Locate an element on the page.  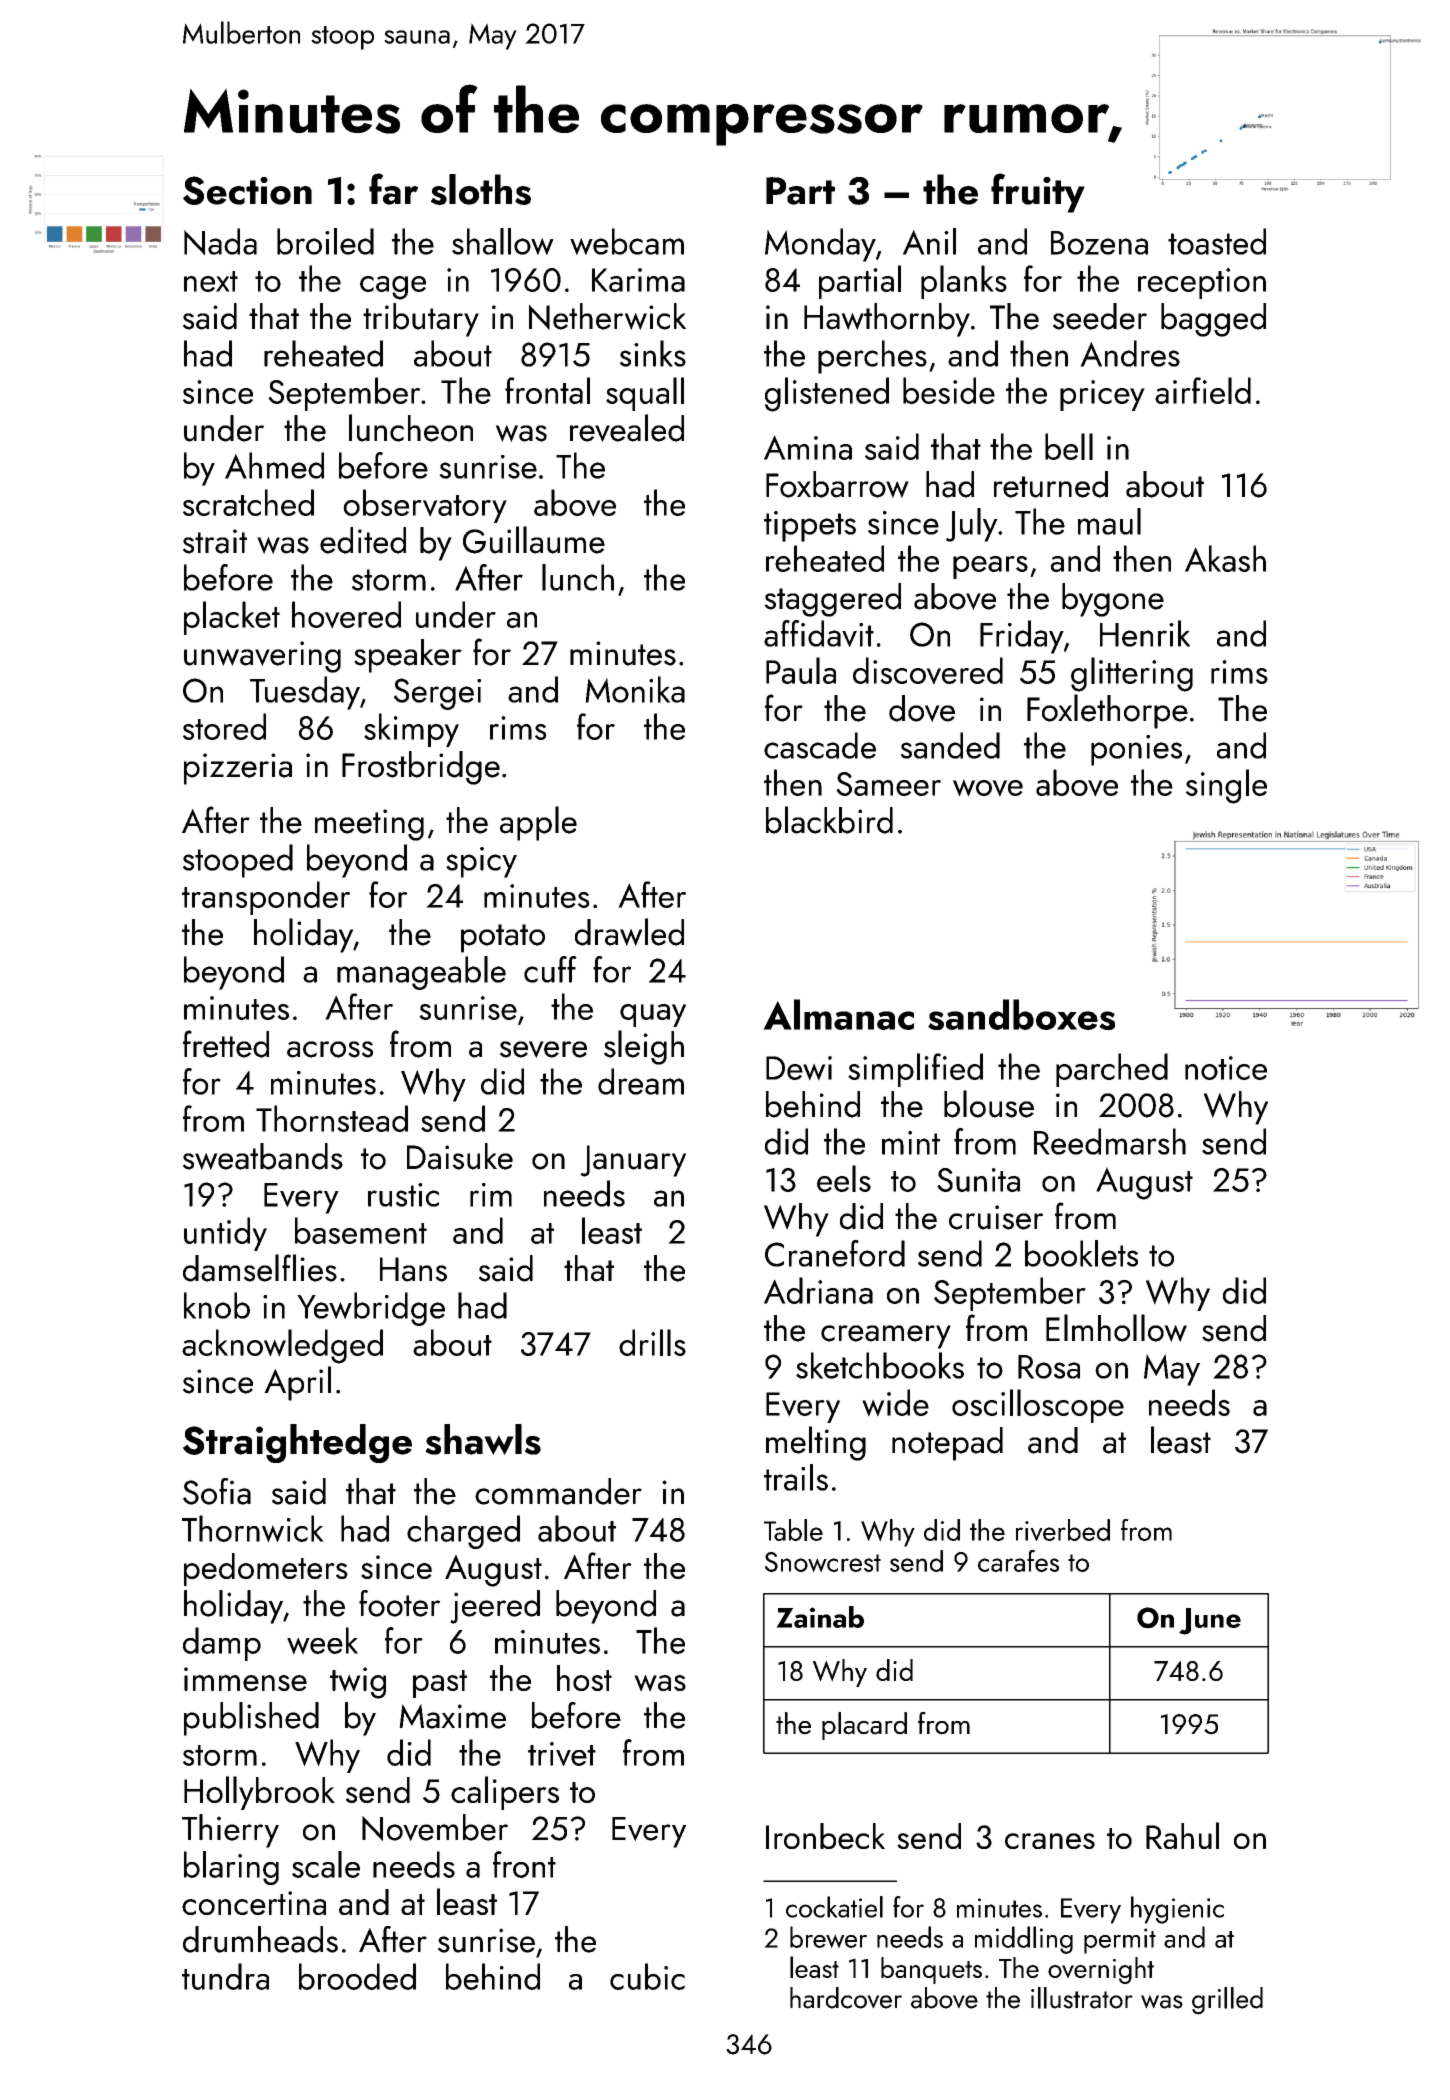
single is located at coordinates (1226, 786).
